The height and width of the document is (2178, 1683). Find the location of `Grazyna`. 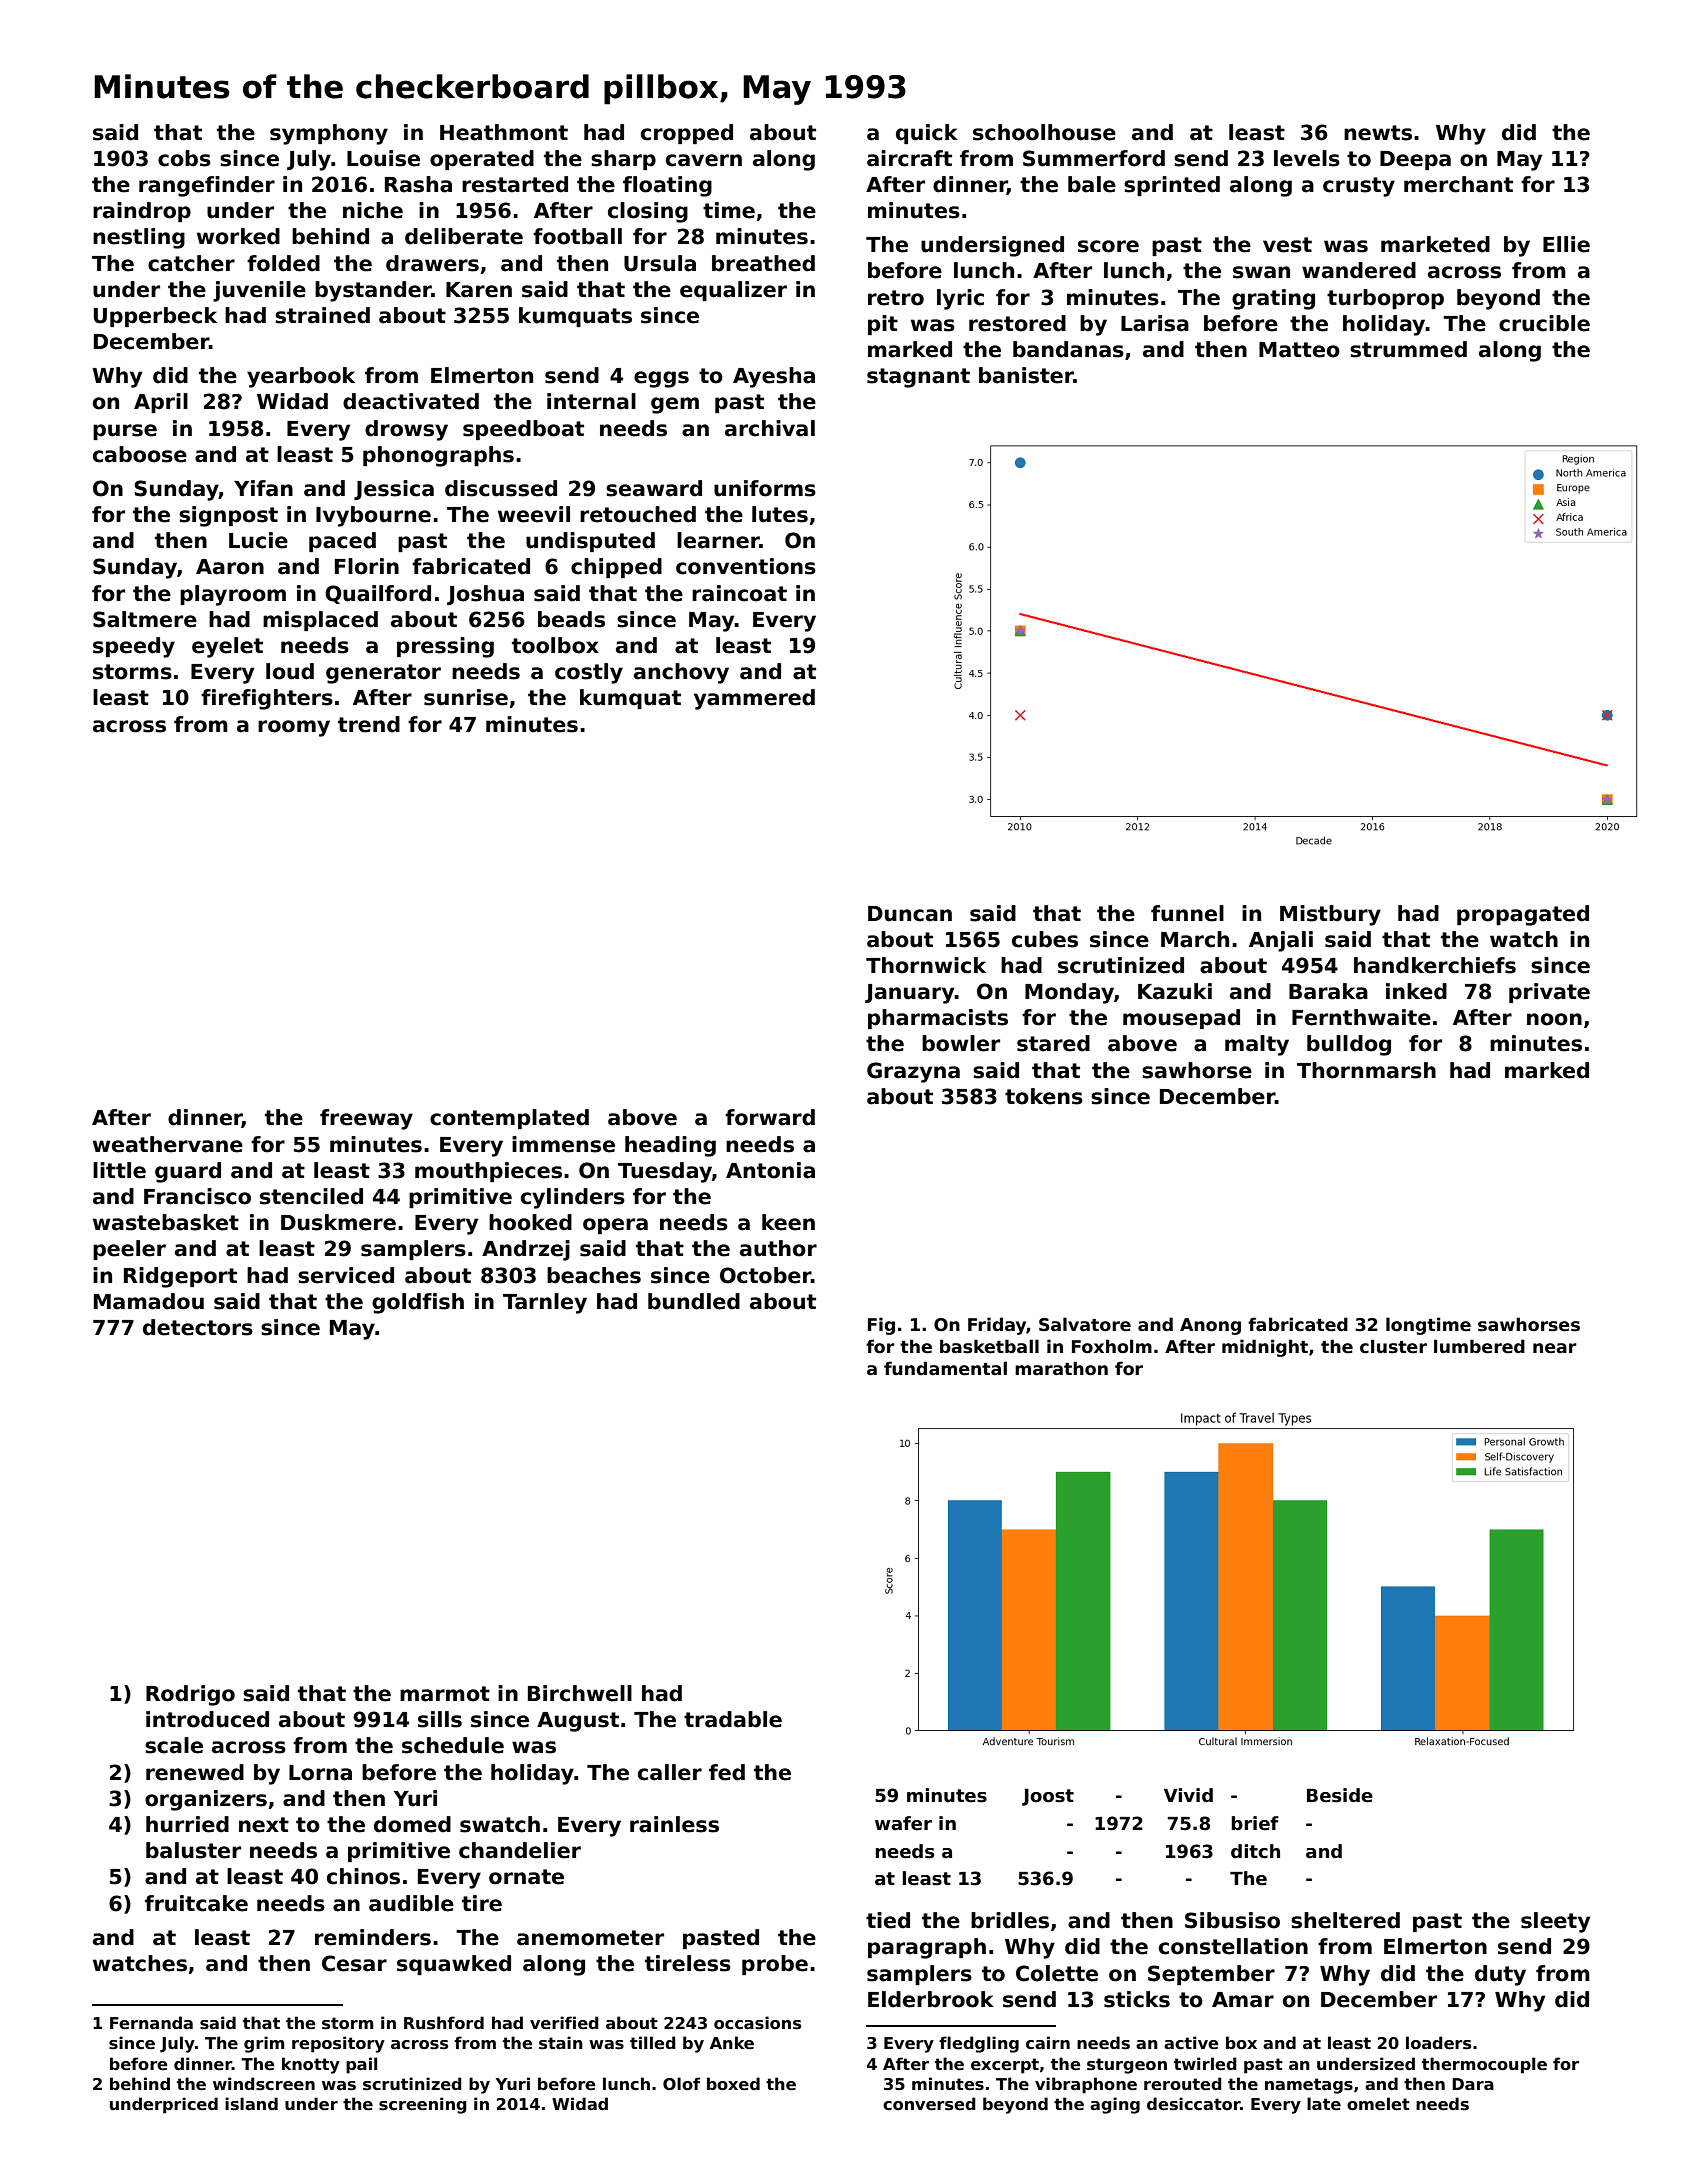

Grazyna is located at coordinates (913, 1072).
